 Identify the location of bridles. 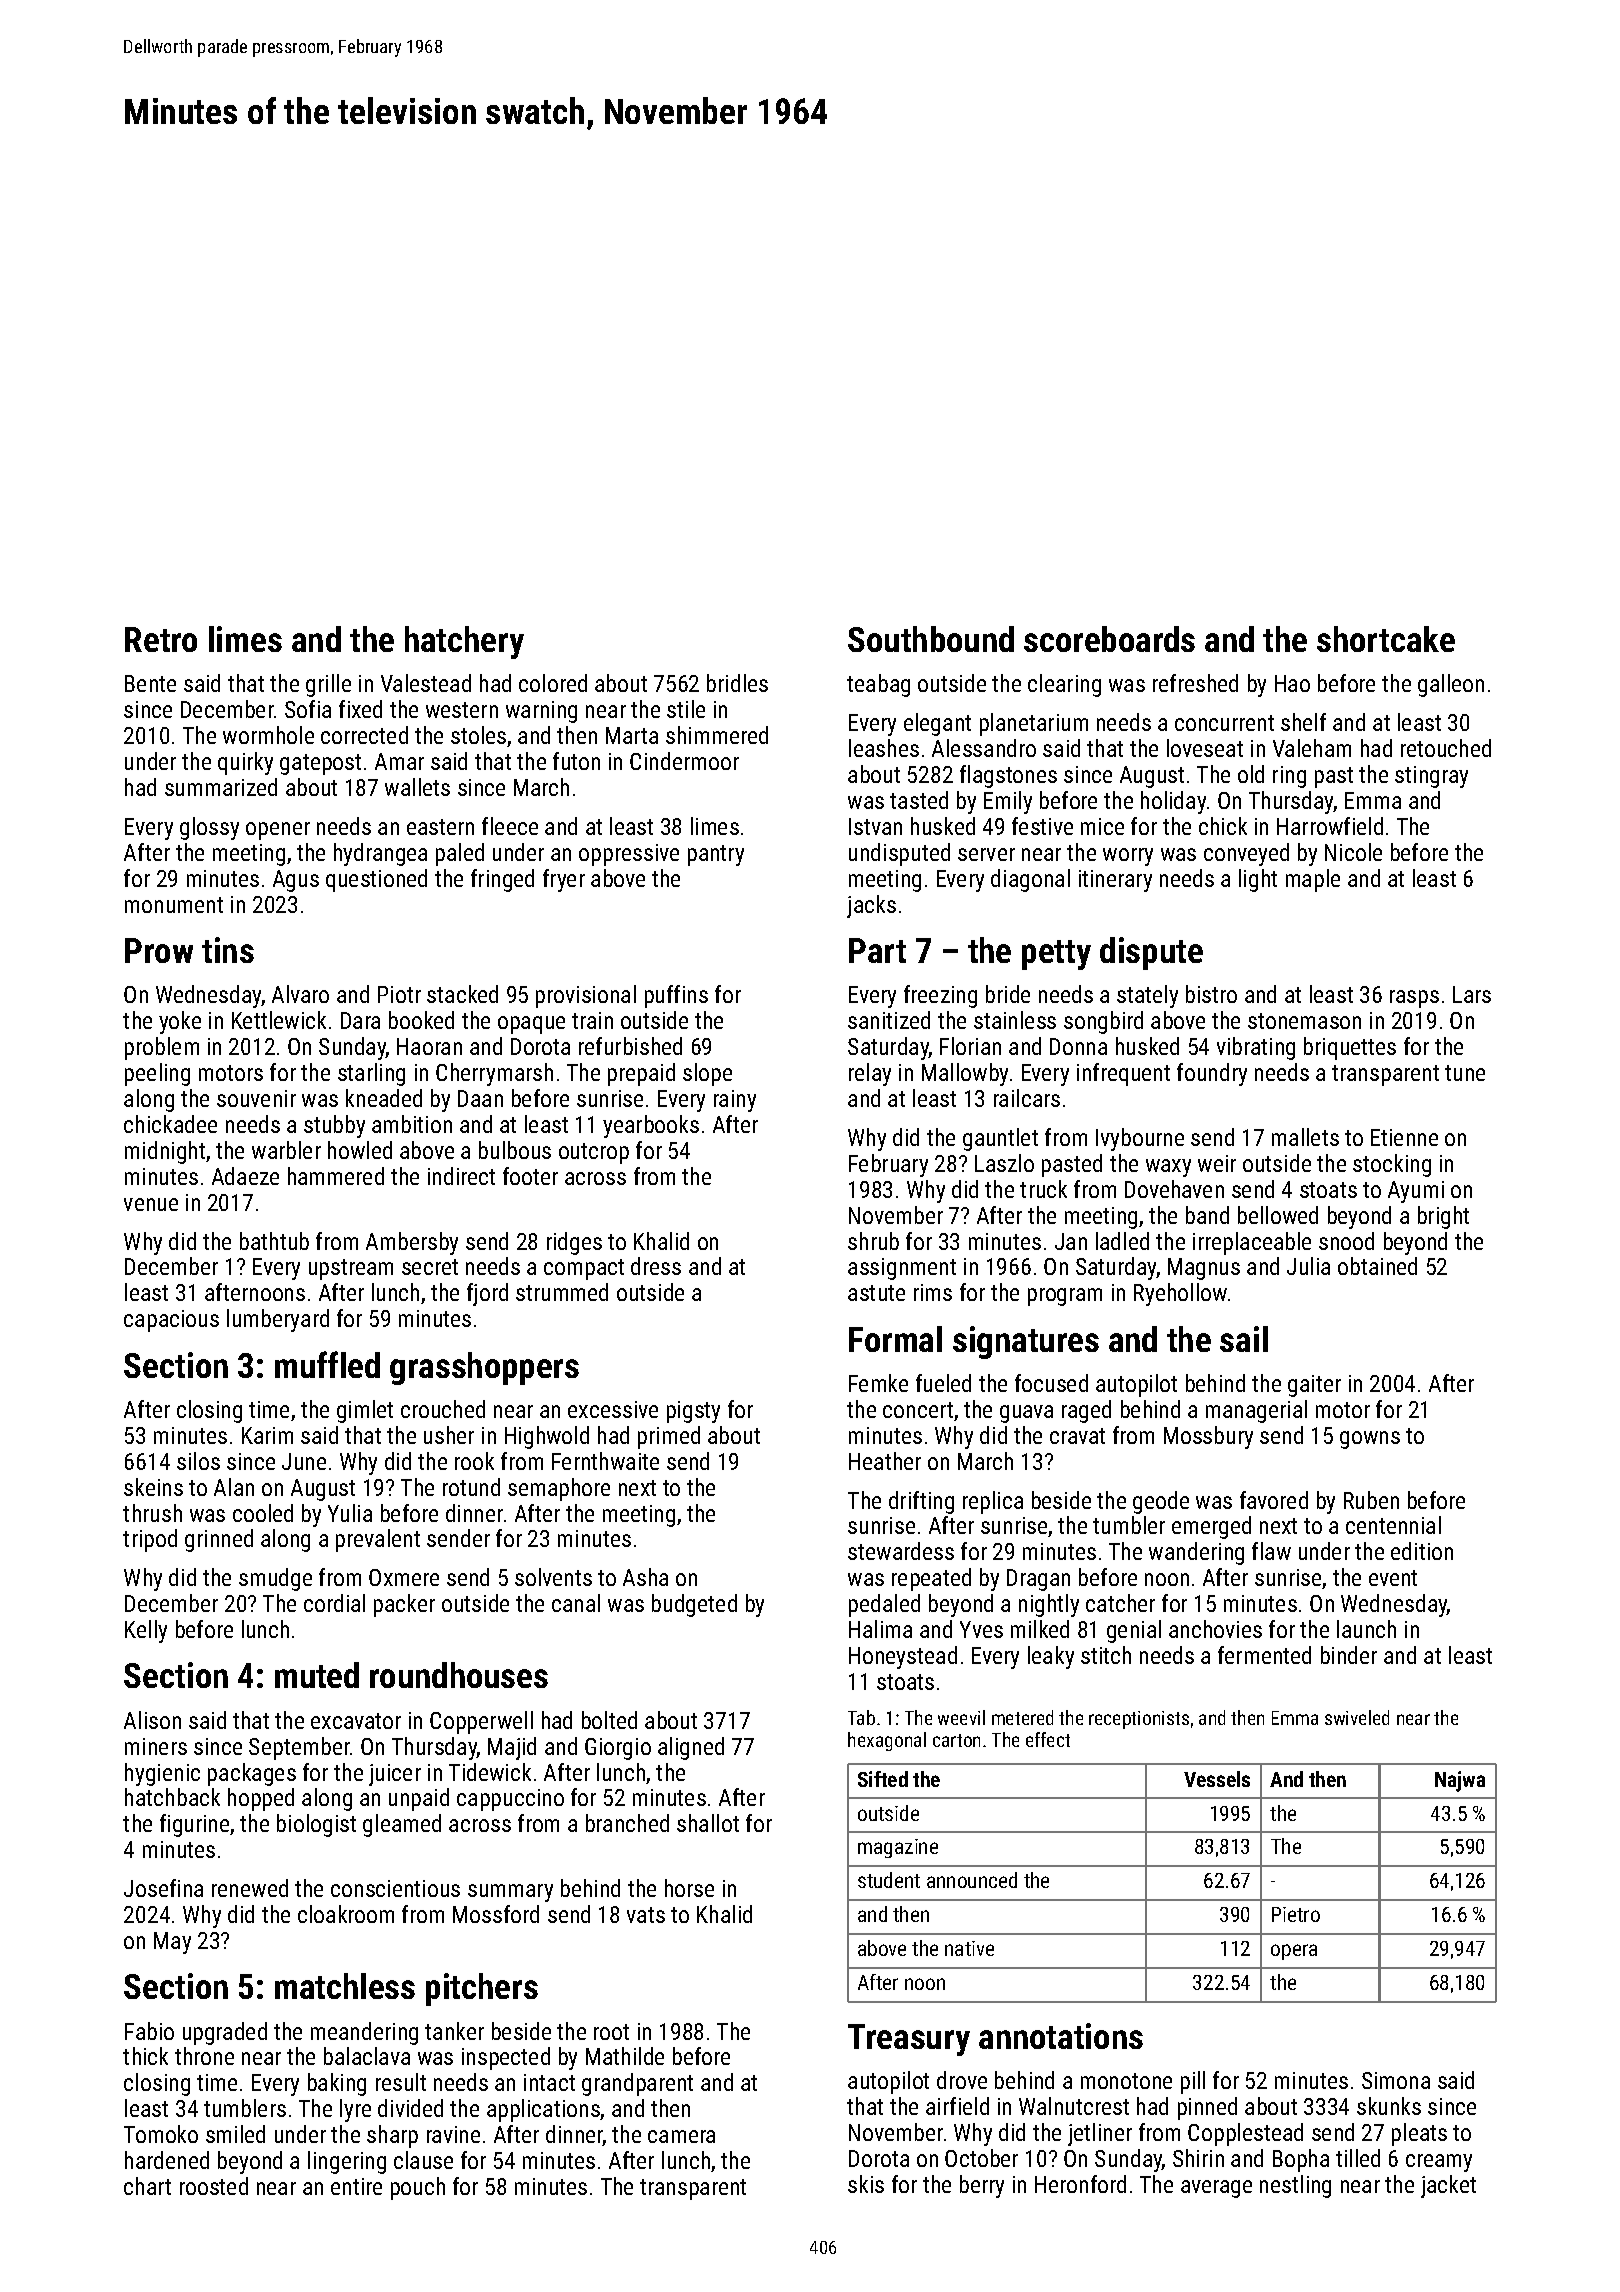
(737, 683).
